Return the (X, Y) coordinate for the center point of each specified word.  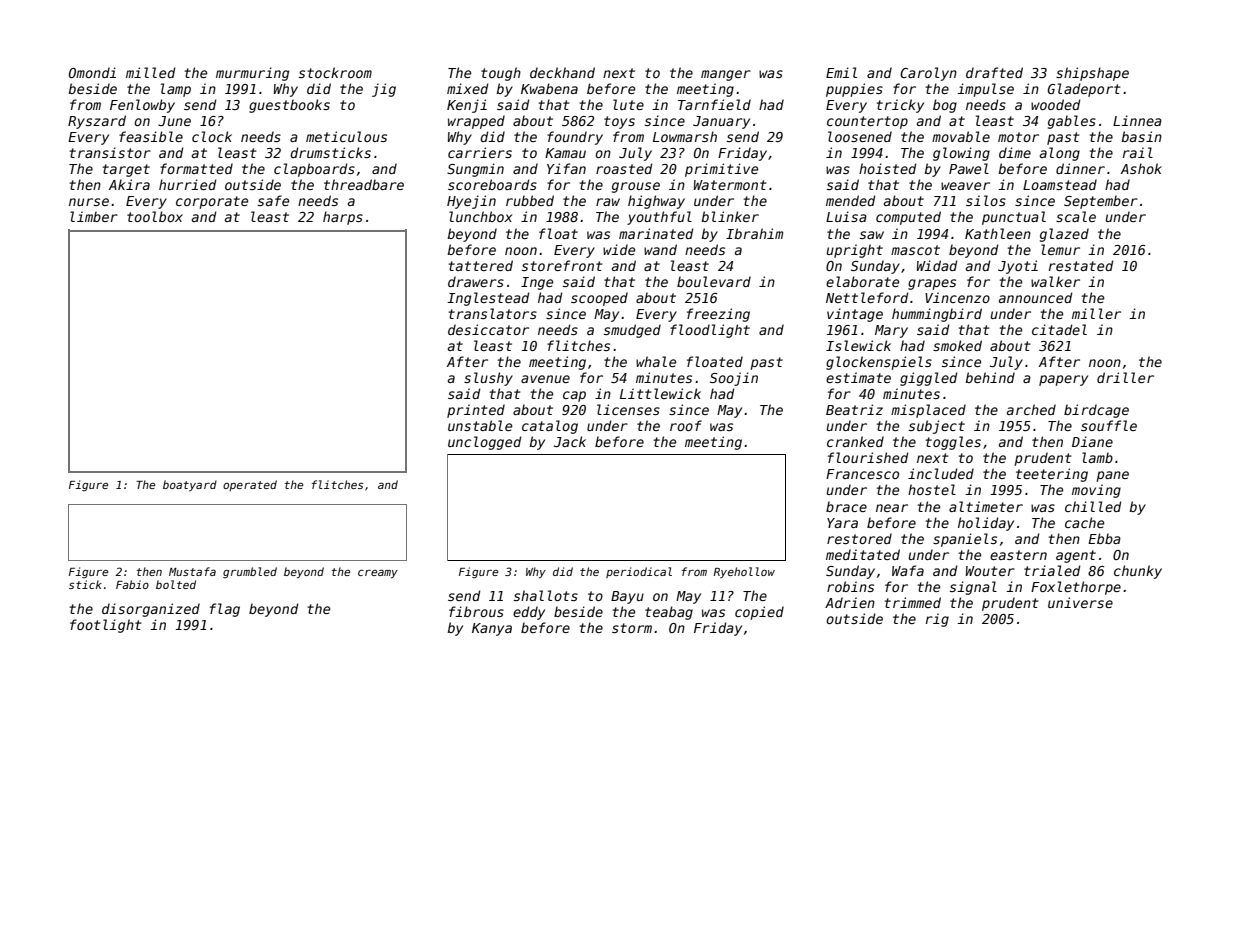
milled (150, 72)
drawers (476, 281)
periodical (639, 572)
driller (1125, 377)
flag (225, 610)
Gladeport (1084, 90)
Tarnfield (714, 104)
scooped (599, 299)
